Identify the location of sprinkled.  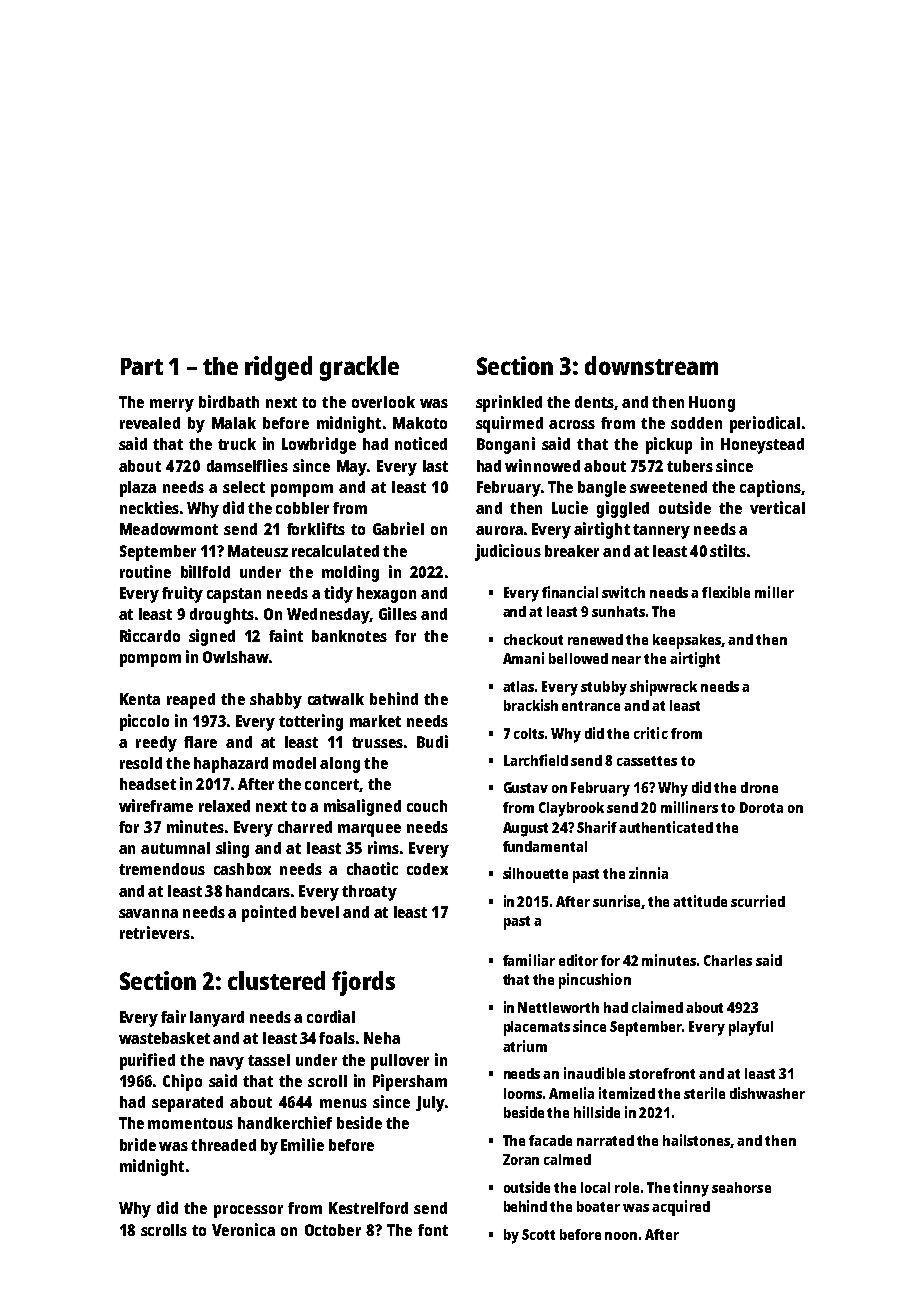
(509, 403).
